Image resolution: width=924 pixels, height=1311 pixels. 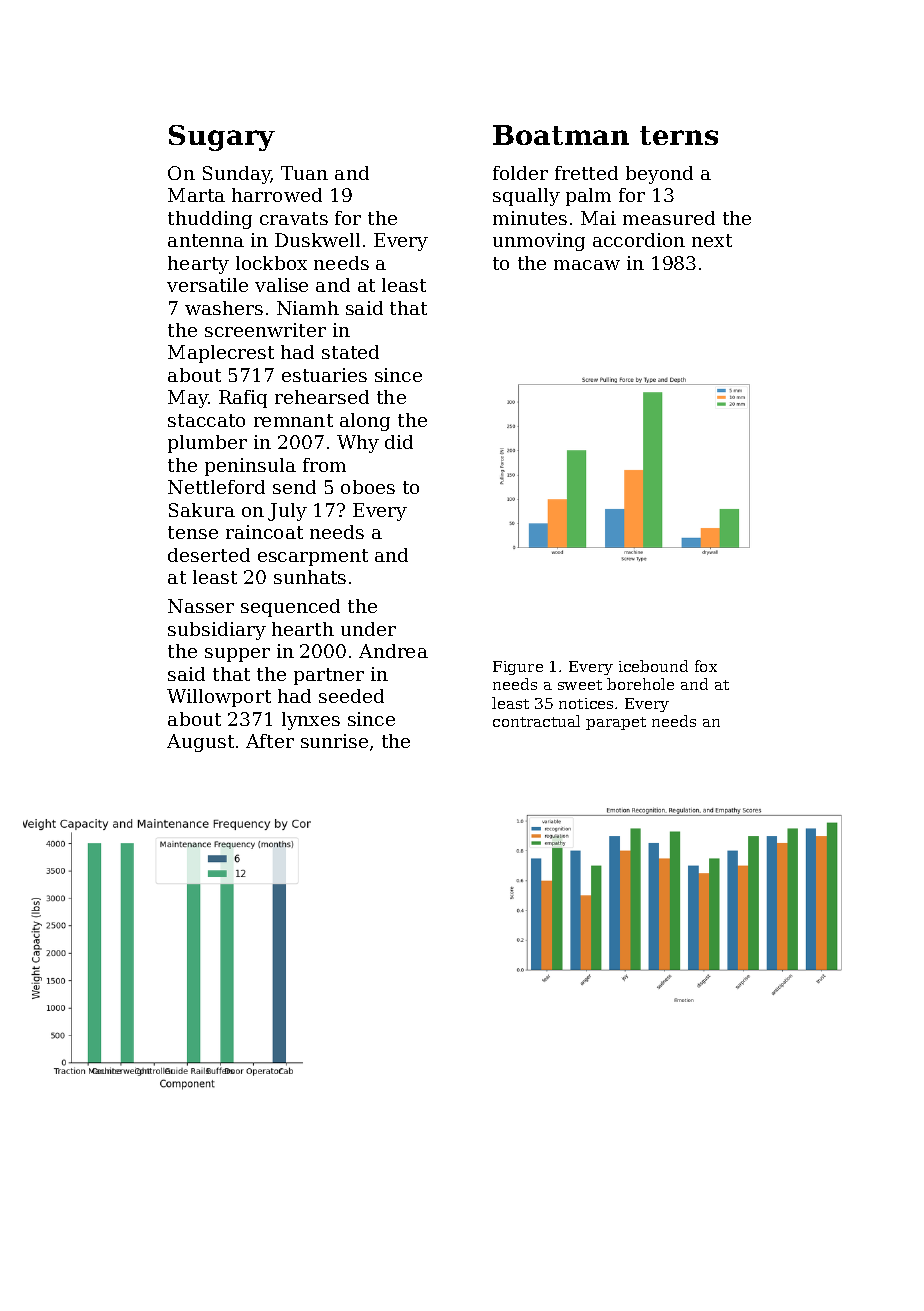 I want to click on terns, so click(x=679, y=135).
